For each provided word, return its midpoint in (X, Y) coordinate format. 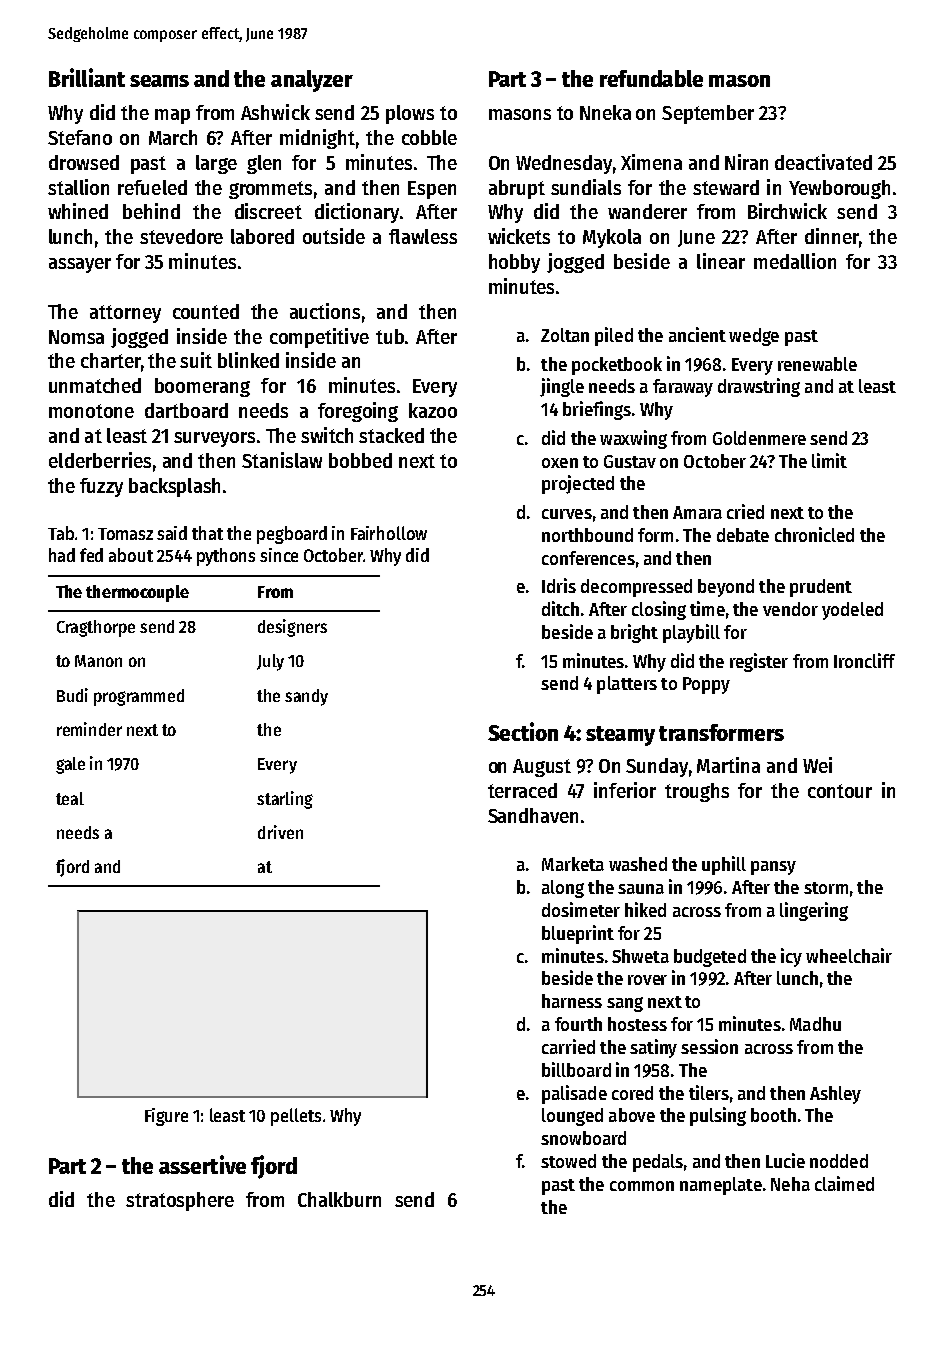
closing (659, 610)
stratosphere (180, 1201)
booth (773, 1115)
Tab (61, 533)
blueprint (578, 934)
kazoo (433, 410)
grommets (270, 190)
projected (578, 484)
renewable (817, 364)
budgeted (710, 958)
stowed (568, 1161)
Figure (166, 1117)
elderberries (100, 460)
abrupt (517, 189)
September (708, 114)
